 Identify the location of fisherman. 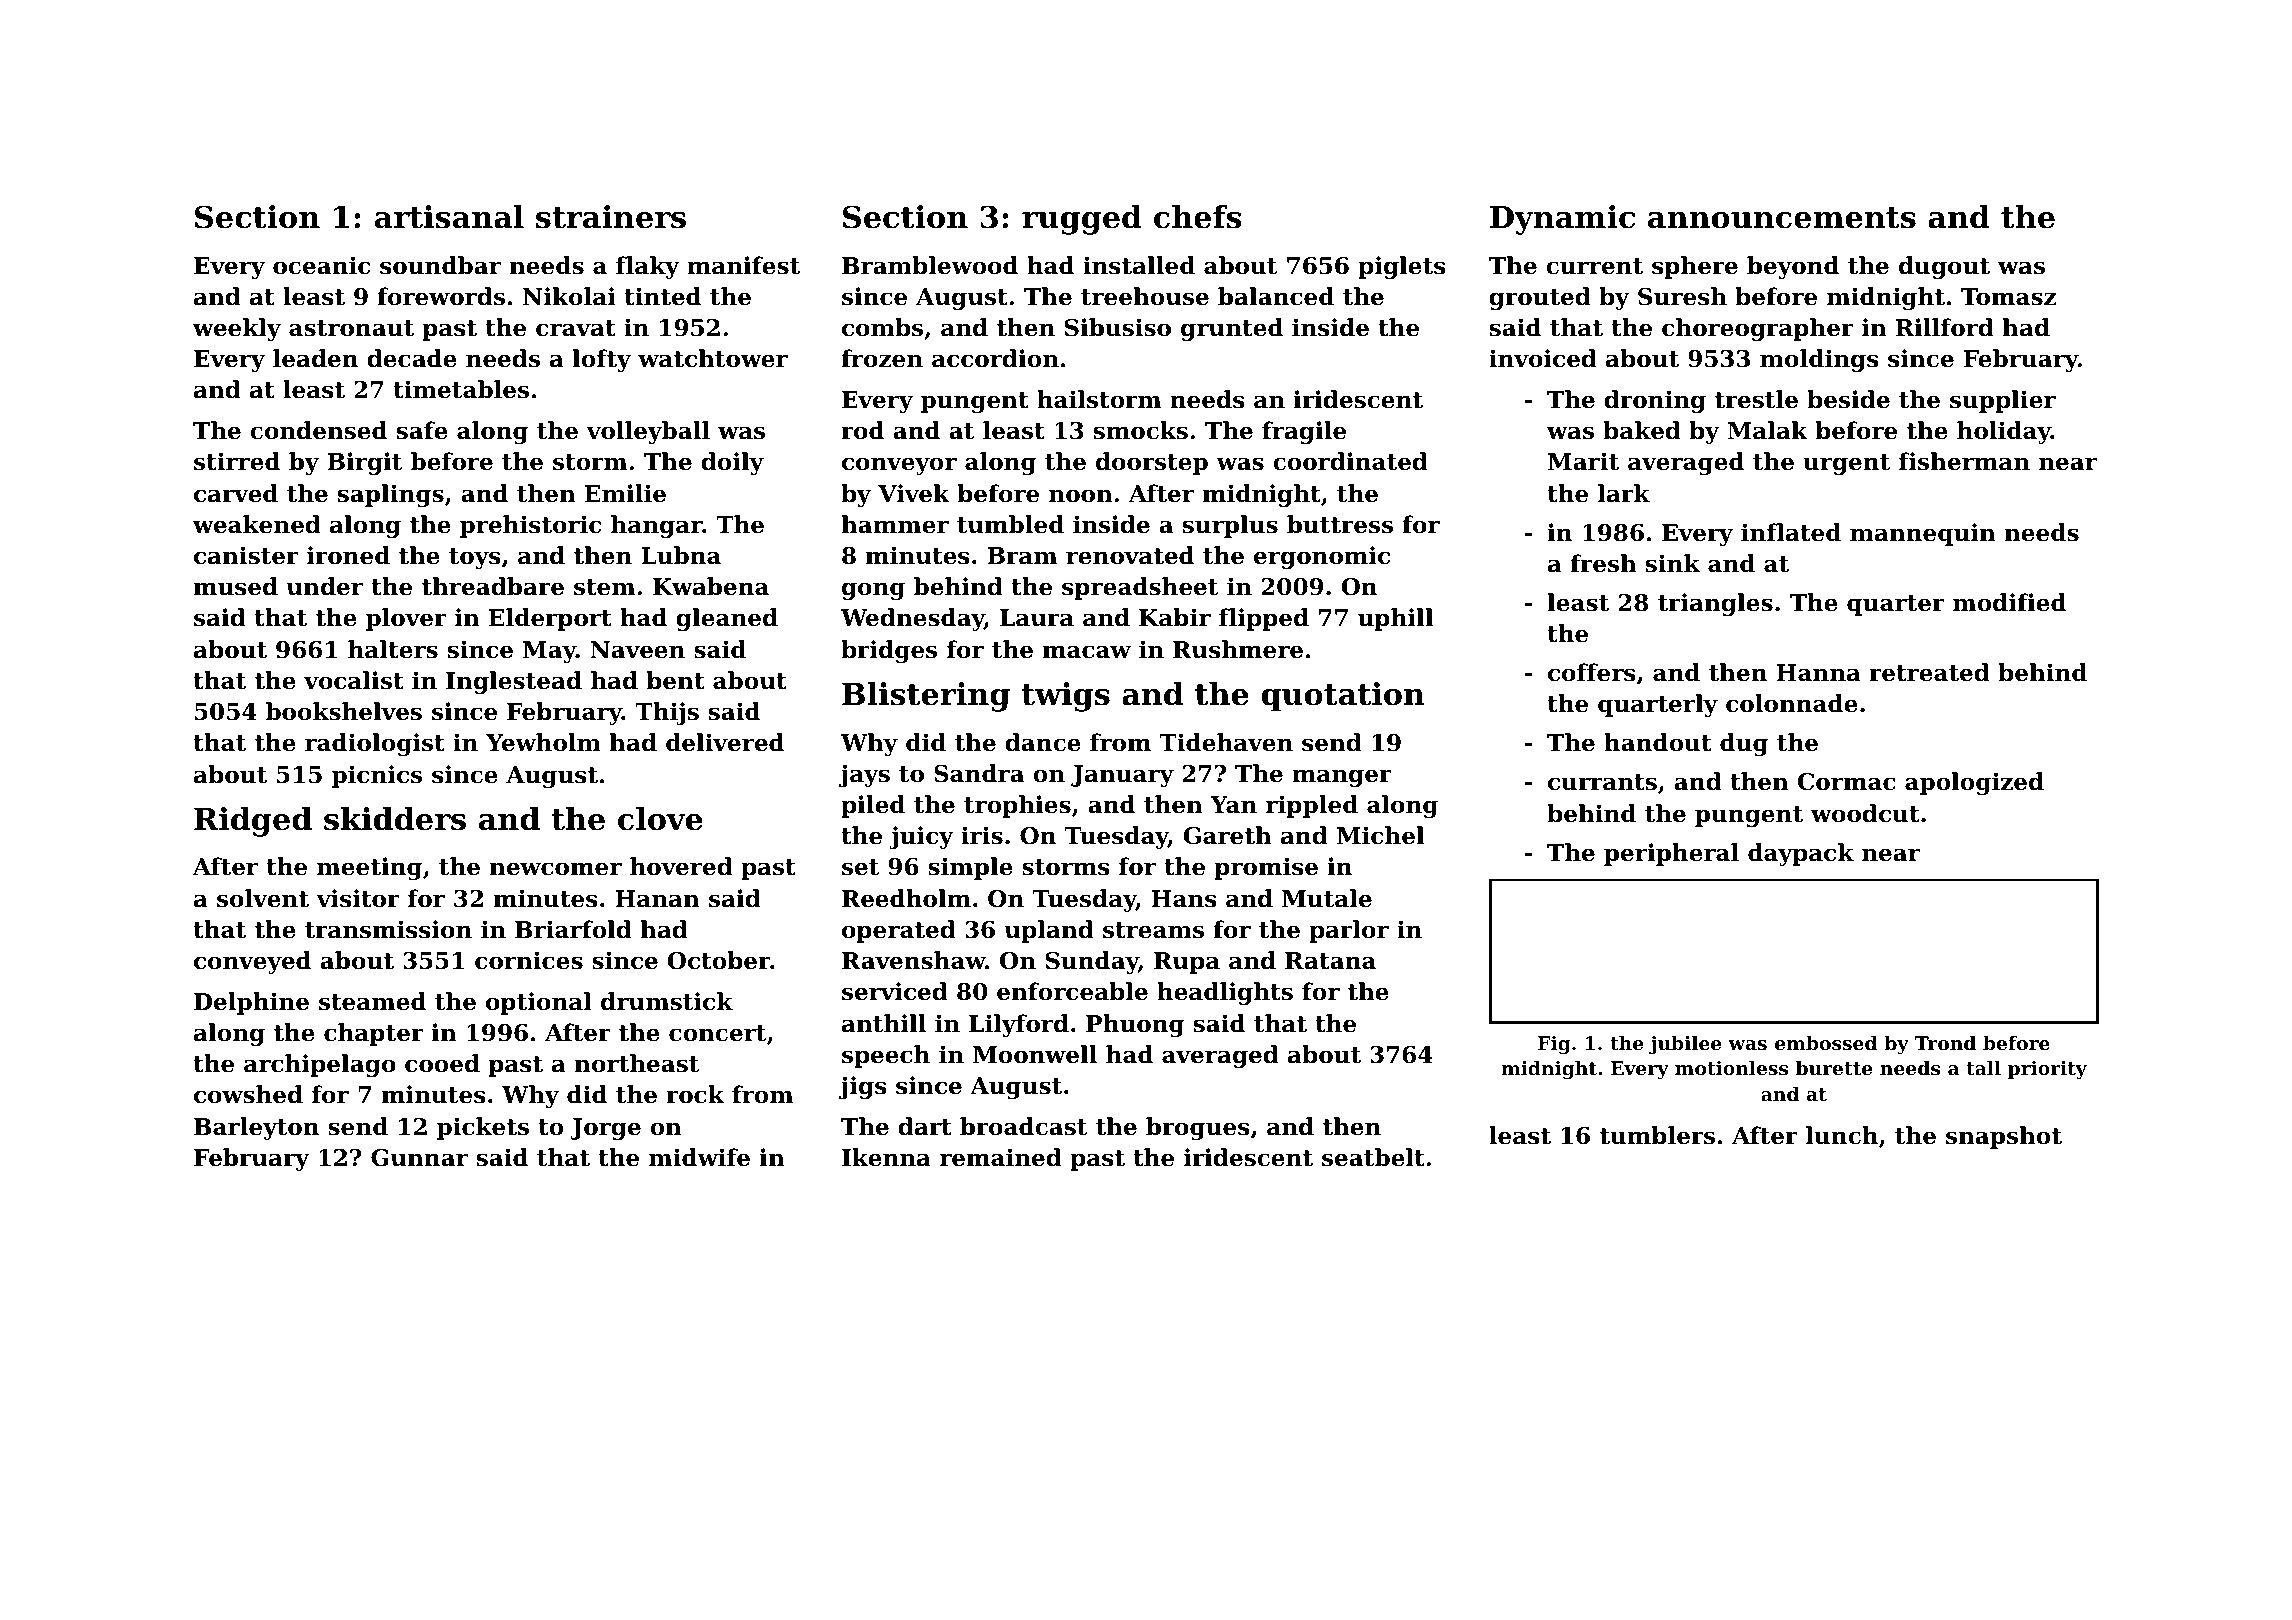
(1964, 461).
